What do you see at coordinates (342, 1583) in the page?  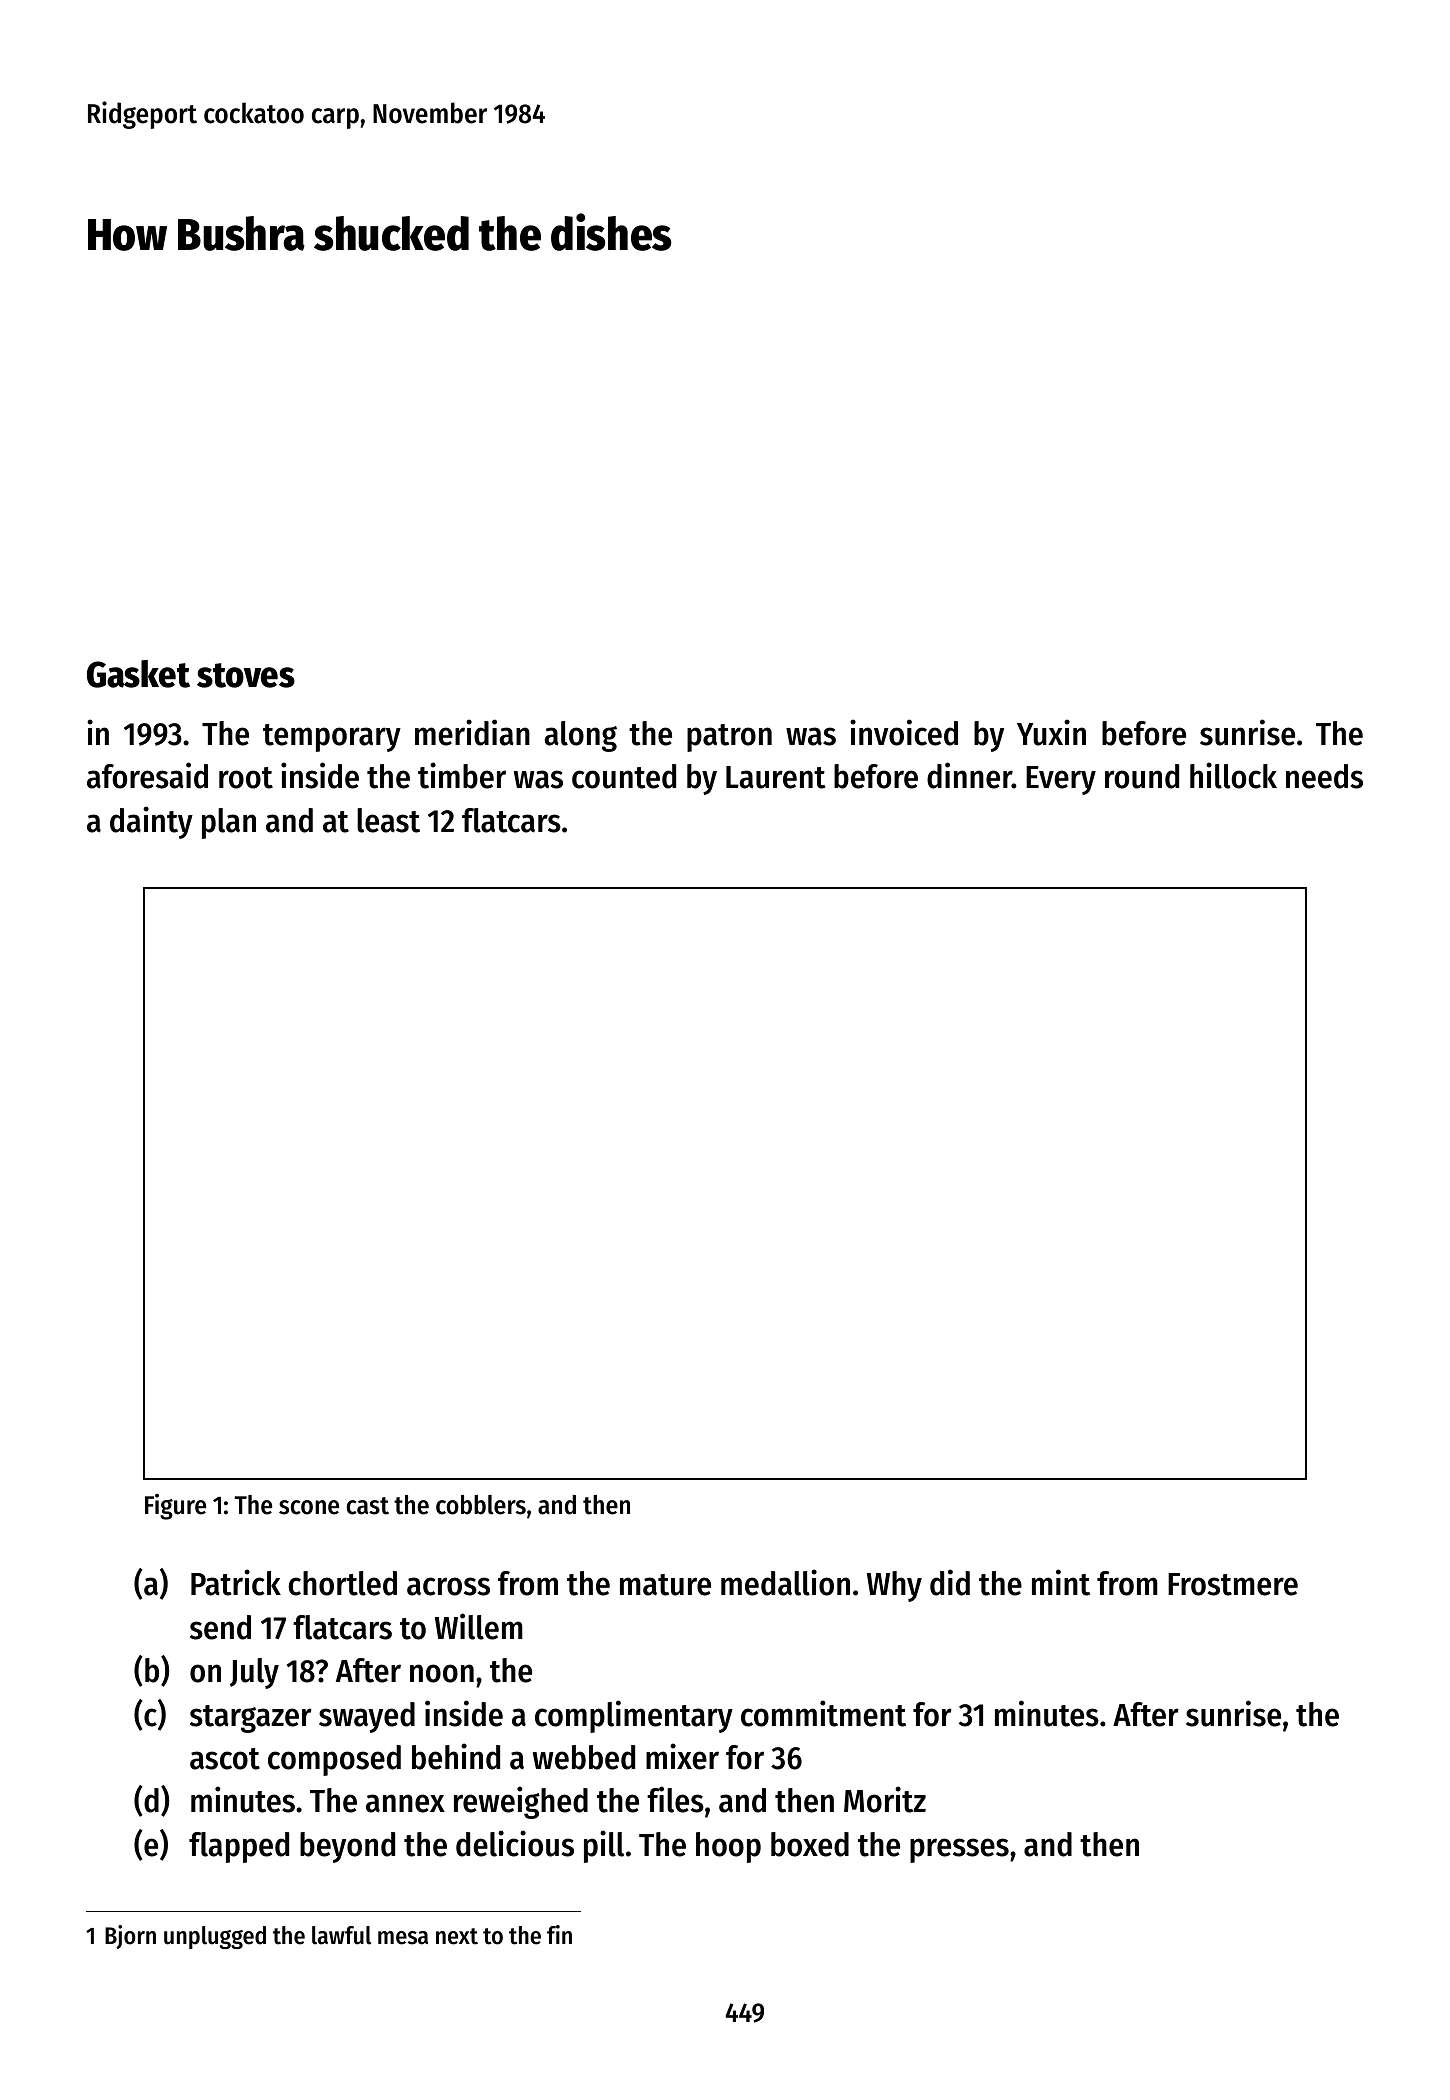 I see `chortled` at bounding box center [342, 1583].
